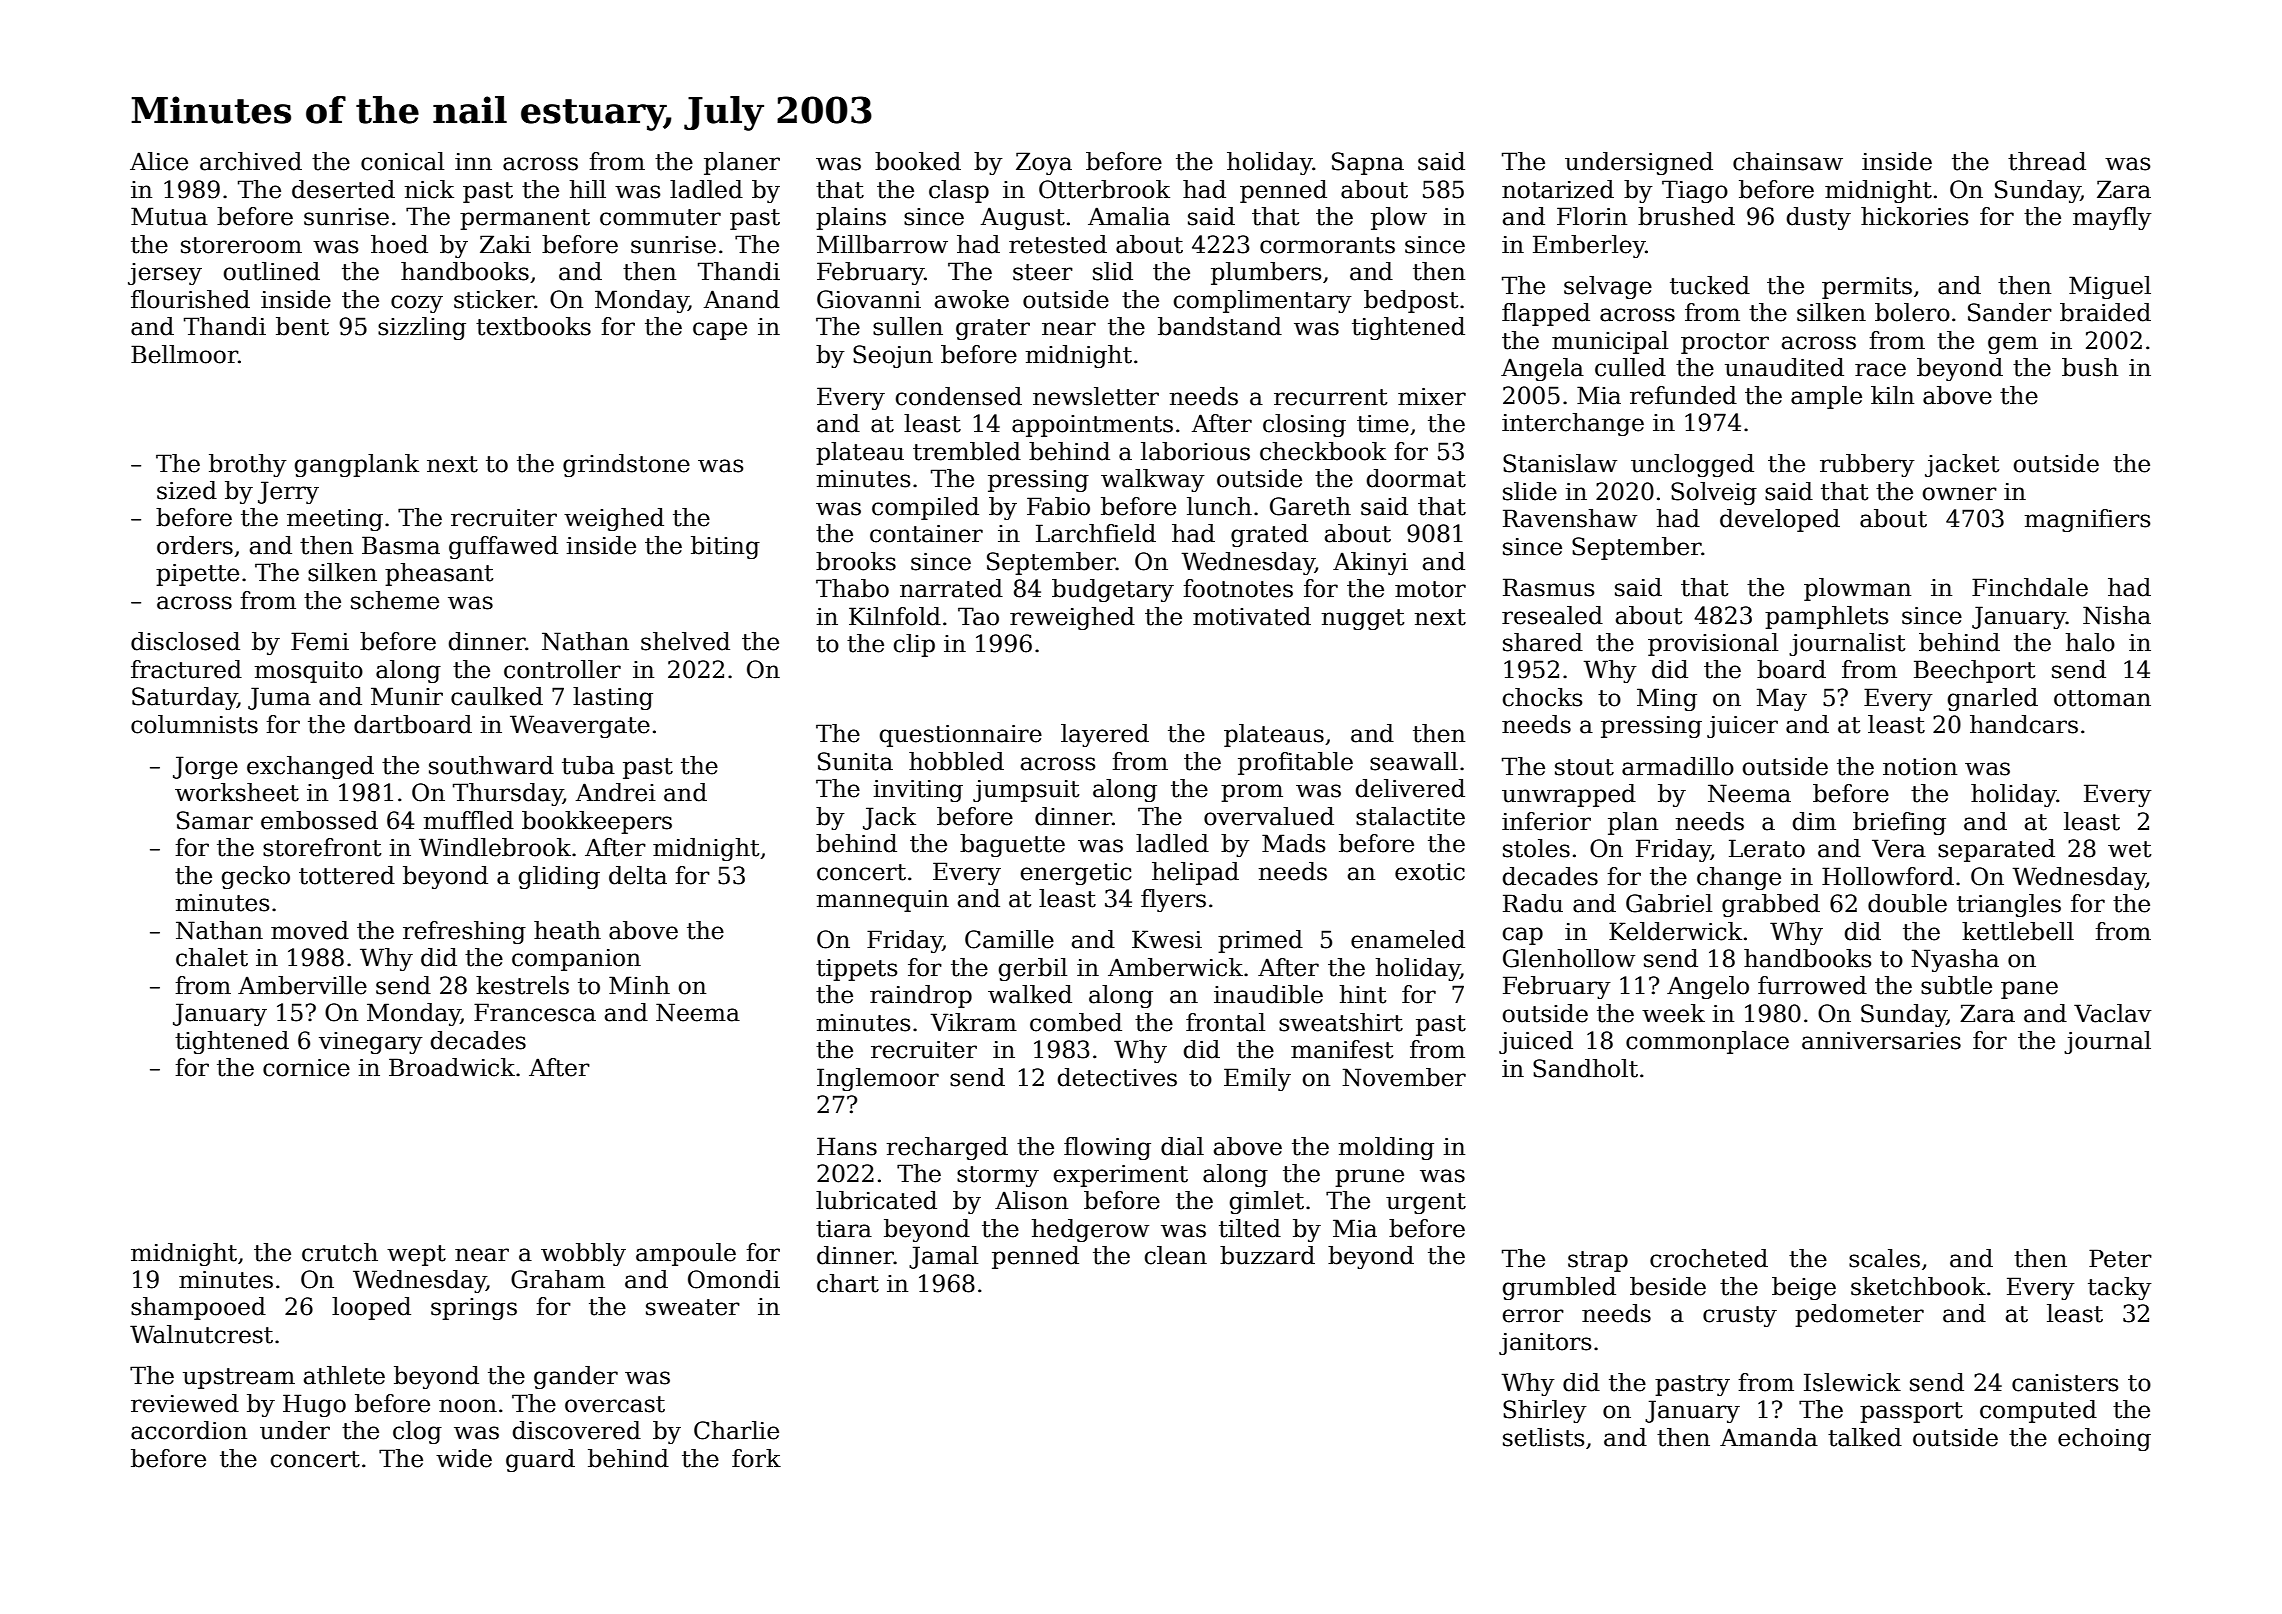  What do you see at coordinates (615, 1404) in the page?
I see `overcast` at bounding box center [615, 1404].
